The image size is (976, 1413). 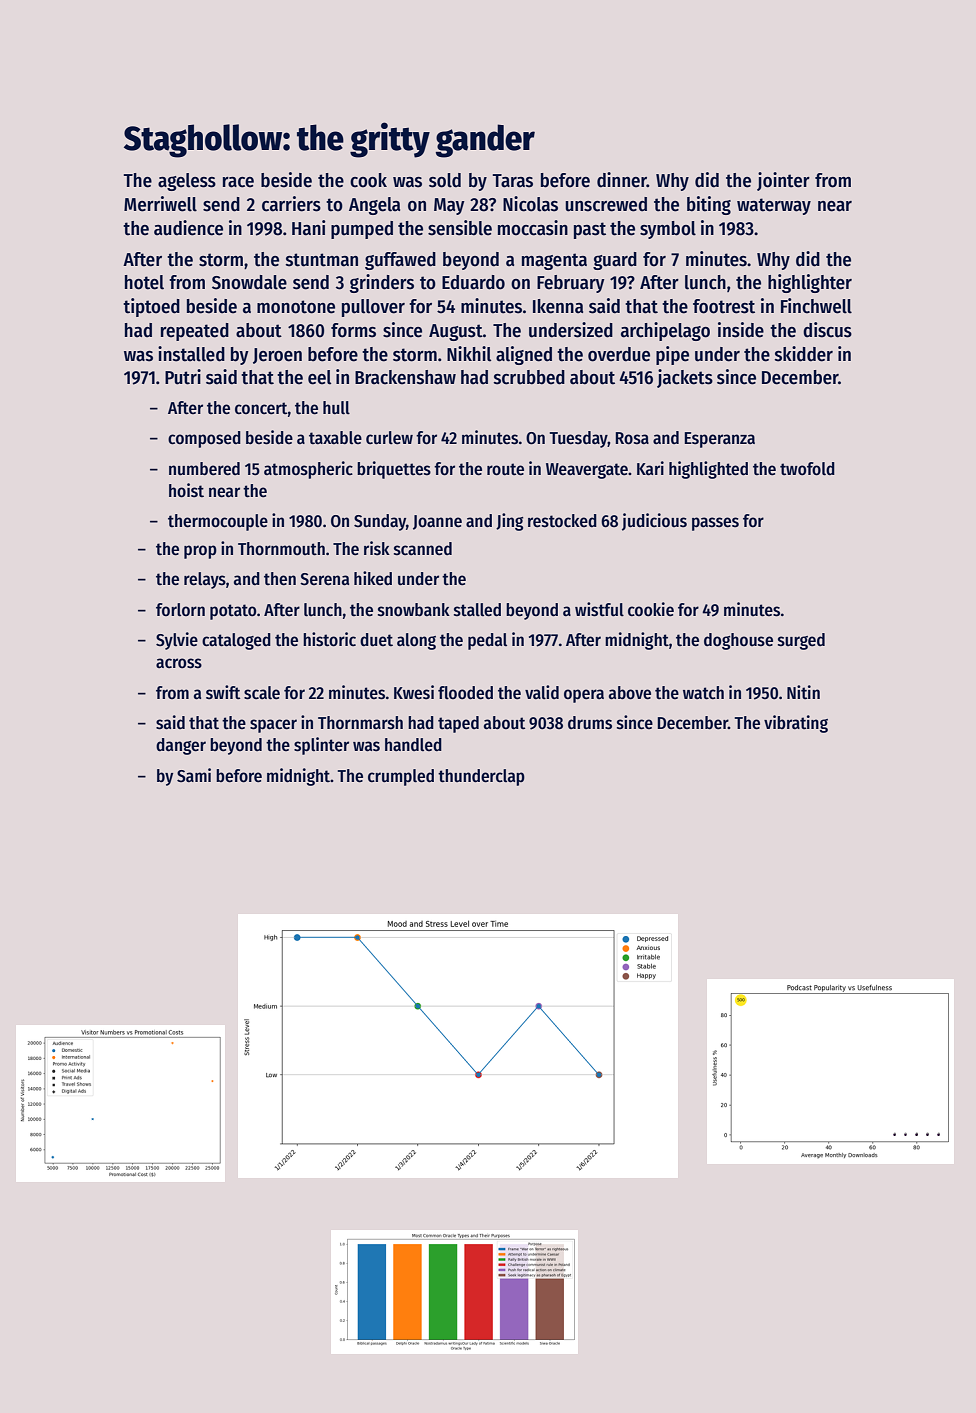 I want to click on route, so click(x=505, y=469).
